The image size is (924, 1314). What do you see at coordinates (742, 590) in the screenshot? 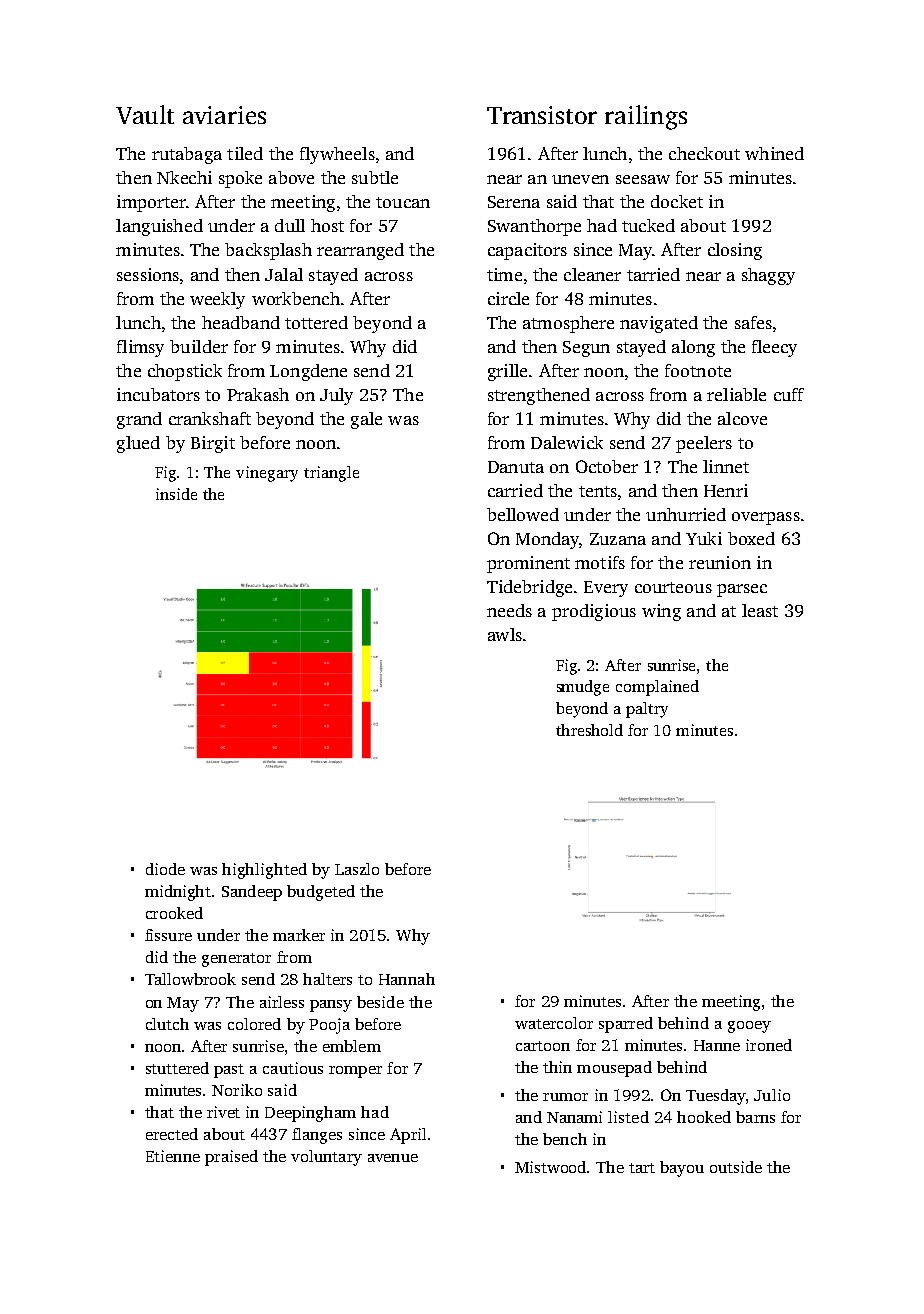
I see `parsec` at bounding box center [742, 590].
